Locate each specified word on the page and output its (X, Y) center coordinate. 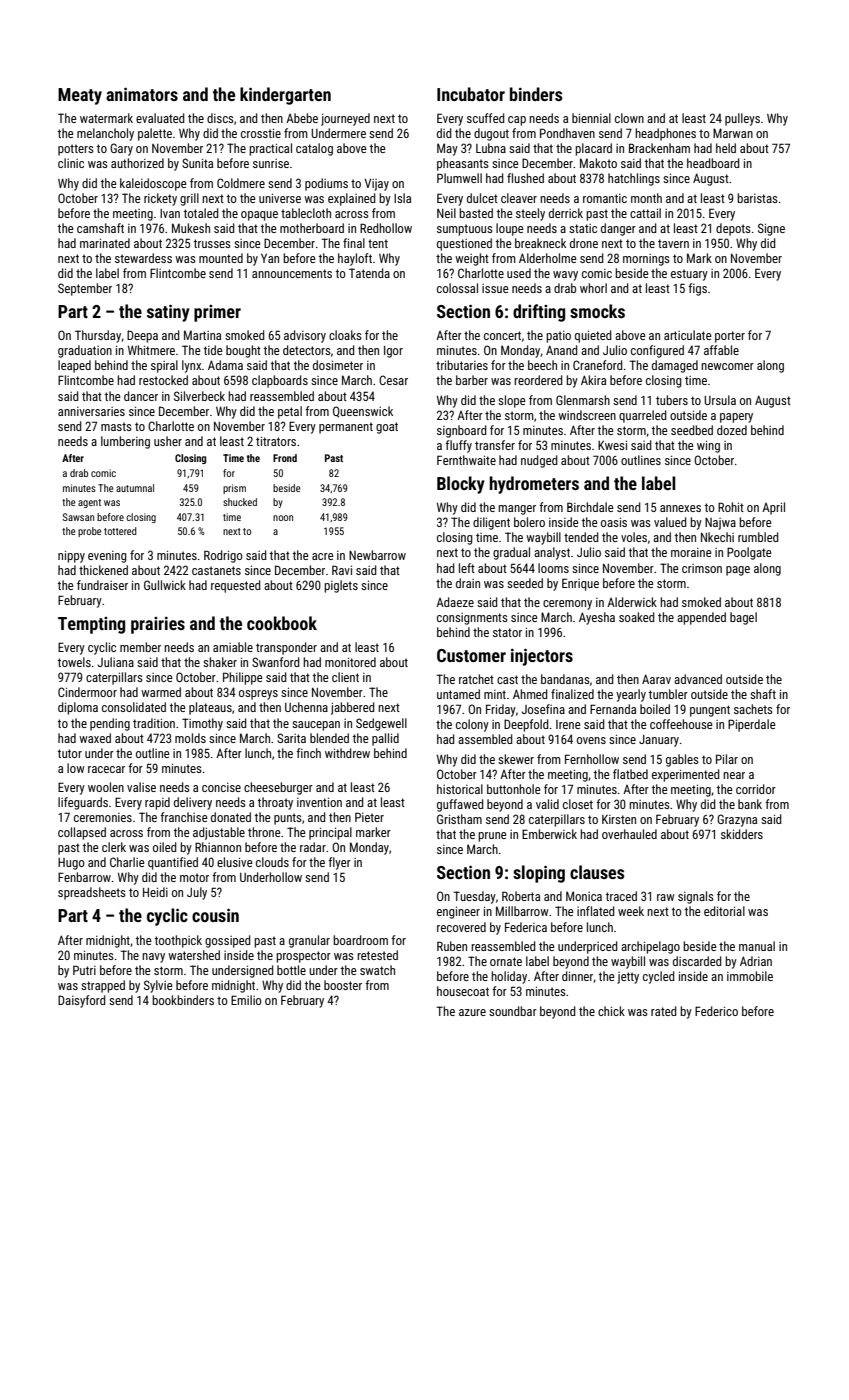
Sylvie (158, 986)
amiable (233, 647)
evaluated (160, 118)
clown (629, 118)
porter (730, 337)
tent (378, 243)
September (85, 289)
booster (343, 985)
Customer (471, 655)
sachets (753, 709)
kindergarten (285, 96)
